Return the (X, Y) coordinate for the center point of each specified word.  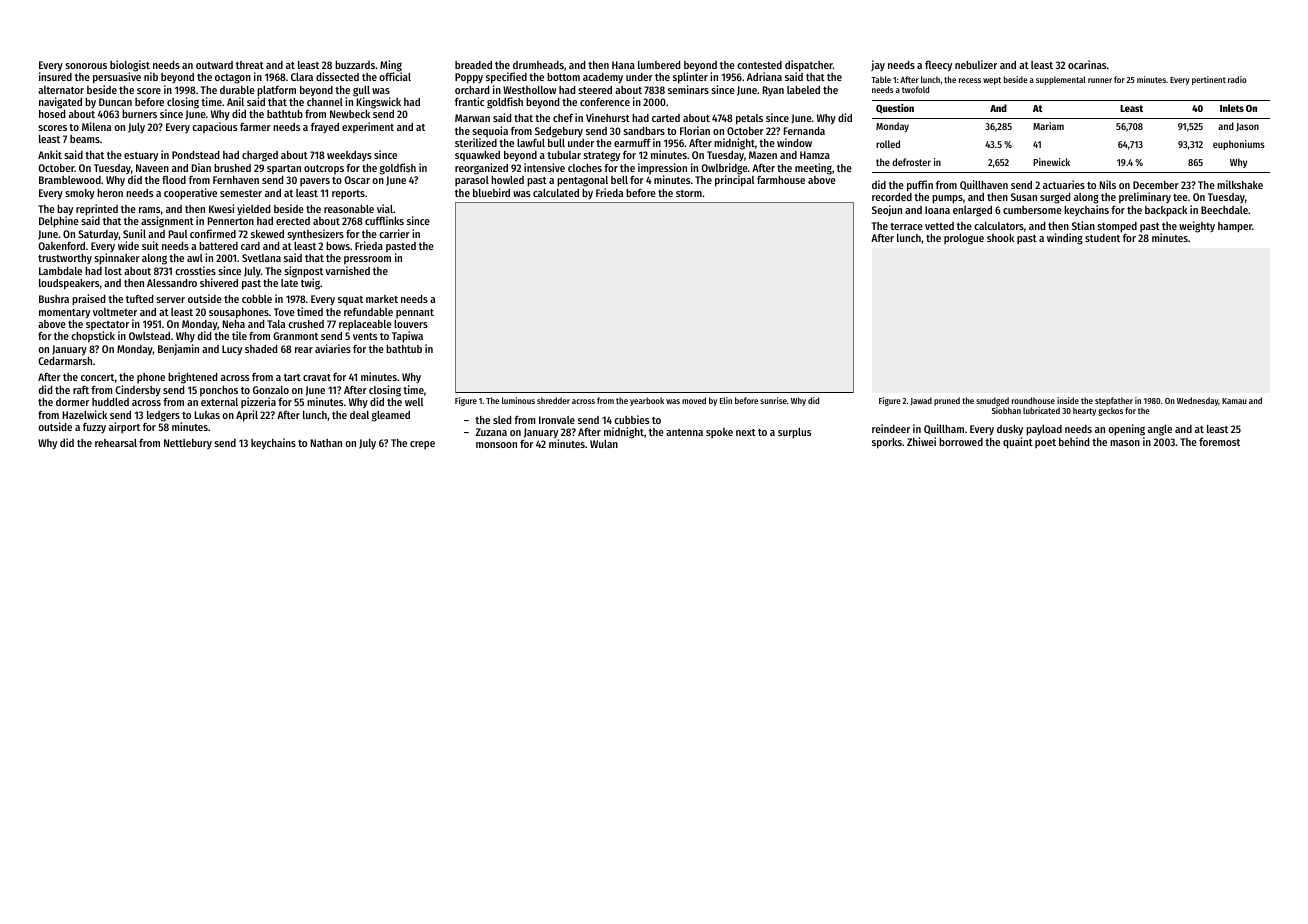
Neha (234, 324)
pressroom (367, 260)
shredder (553, 400)
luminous (518, 400)
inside (1068, 400)
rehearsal (116, 443)
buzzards (355, 65)
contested (759, 65)
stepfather (1114, 401)
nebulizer (976, 64)
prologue (964, 239)
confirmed (213, 233)
